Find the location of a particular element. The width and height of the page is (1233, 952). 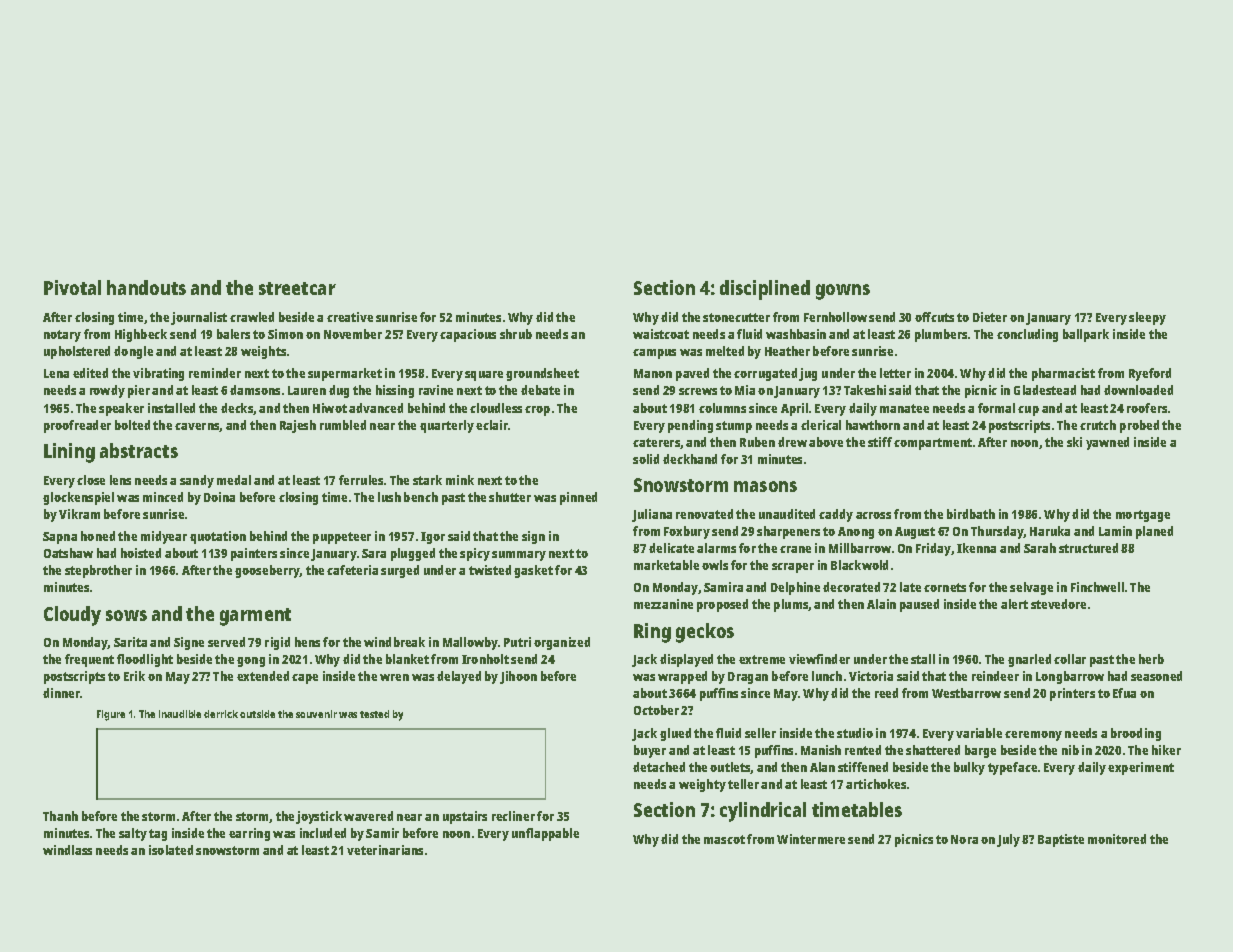

disciplined is located at coordinates (765, 290).
